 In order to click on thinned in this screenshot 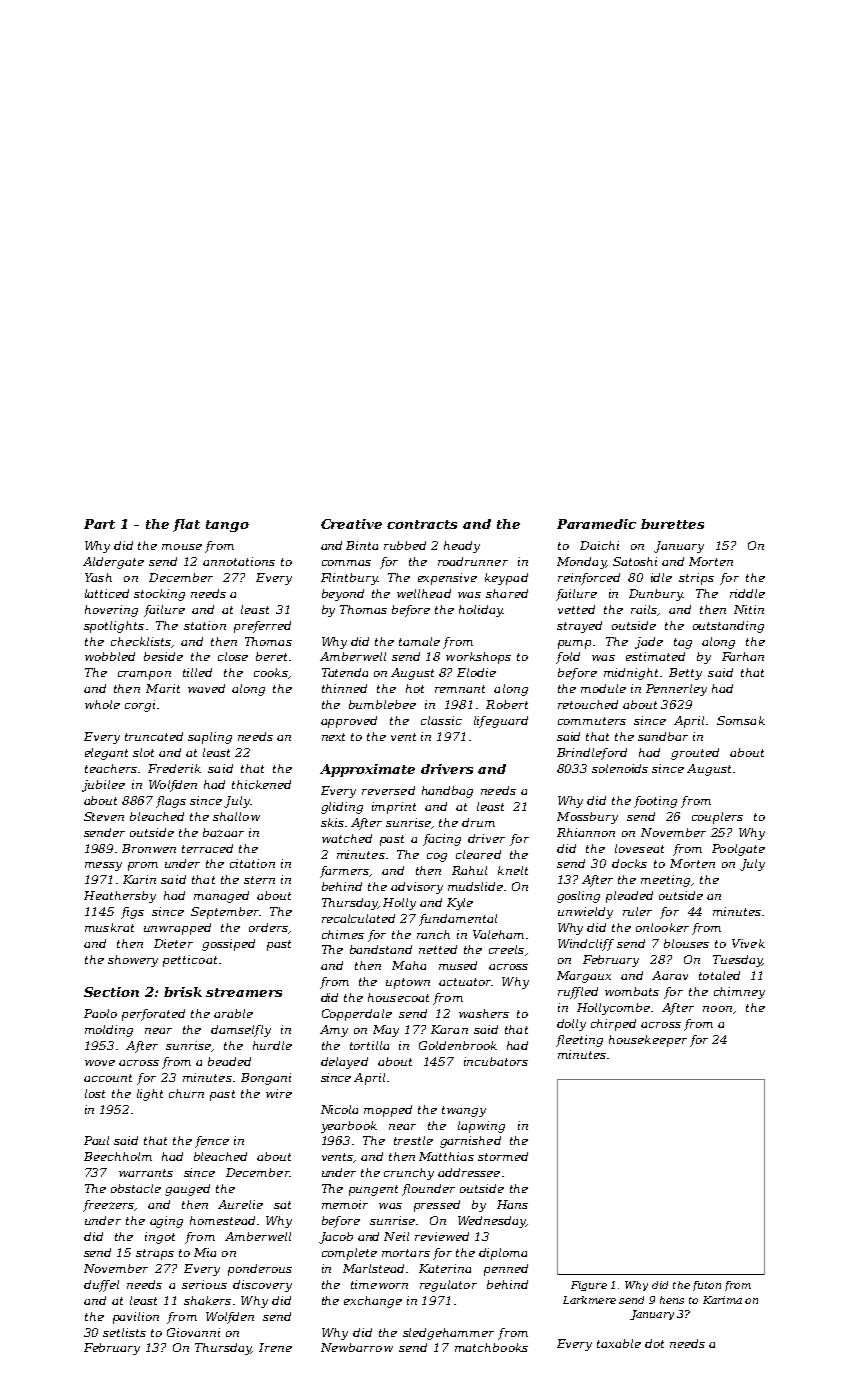, I will do `click(344, 688)`.
